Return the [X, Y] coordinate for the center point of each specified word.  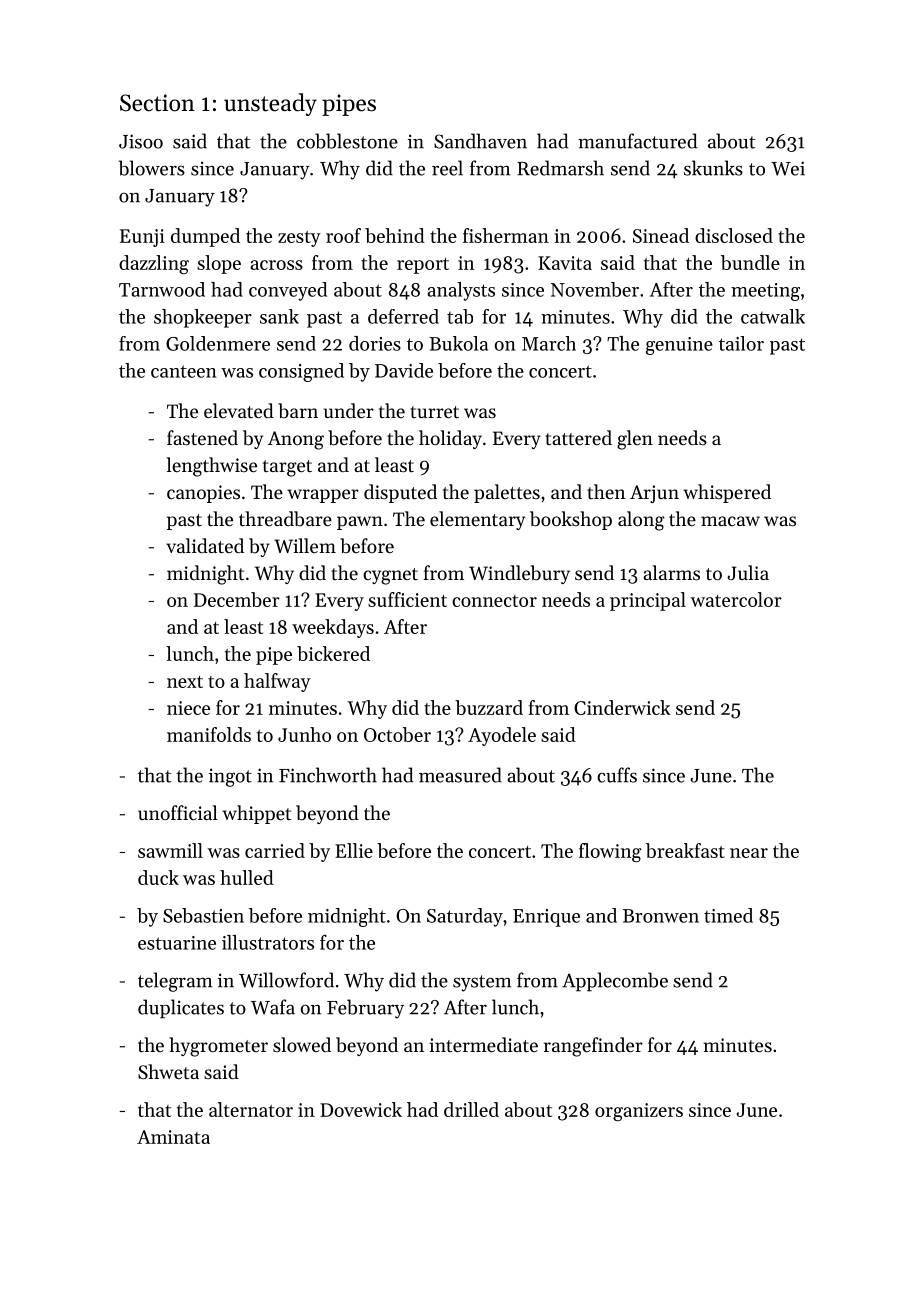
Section [157, 103]
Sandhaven [480, 141]
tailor [741, 343]
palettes [507, 493]
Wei [788, 168]
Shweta [168, 1072]
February [365, 1009]
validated [205, 545]
